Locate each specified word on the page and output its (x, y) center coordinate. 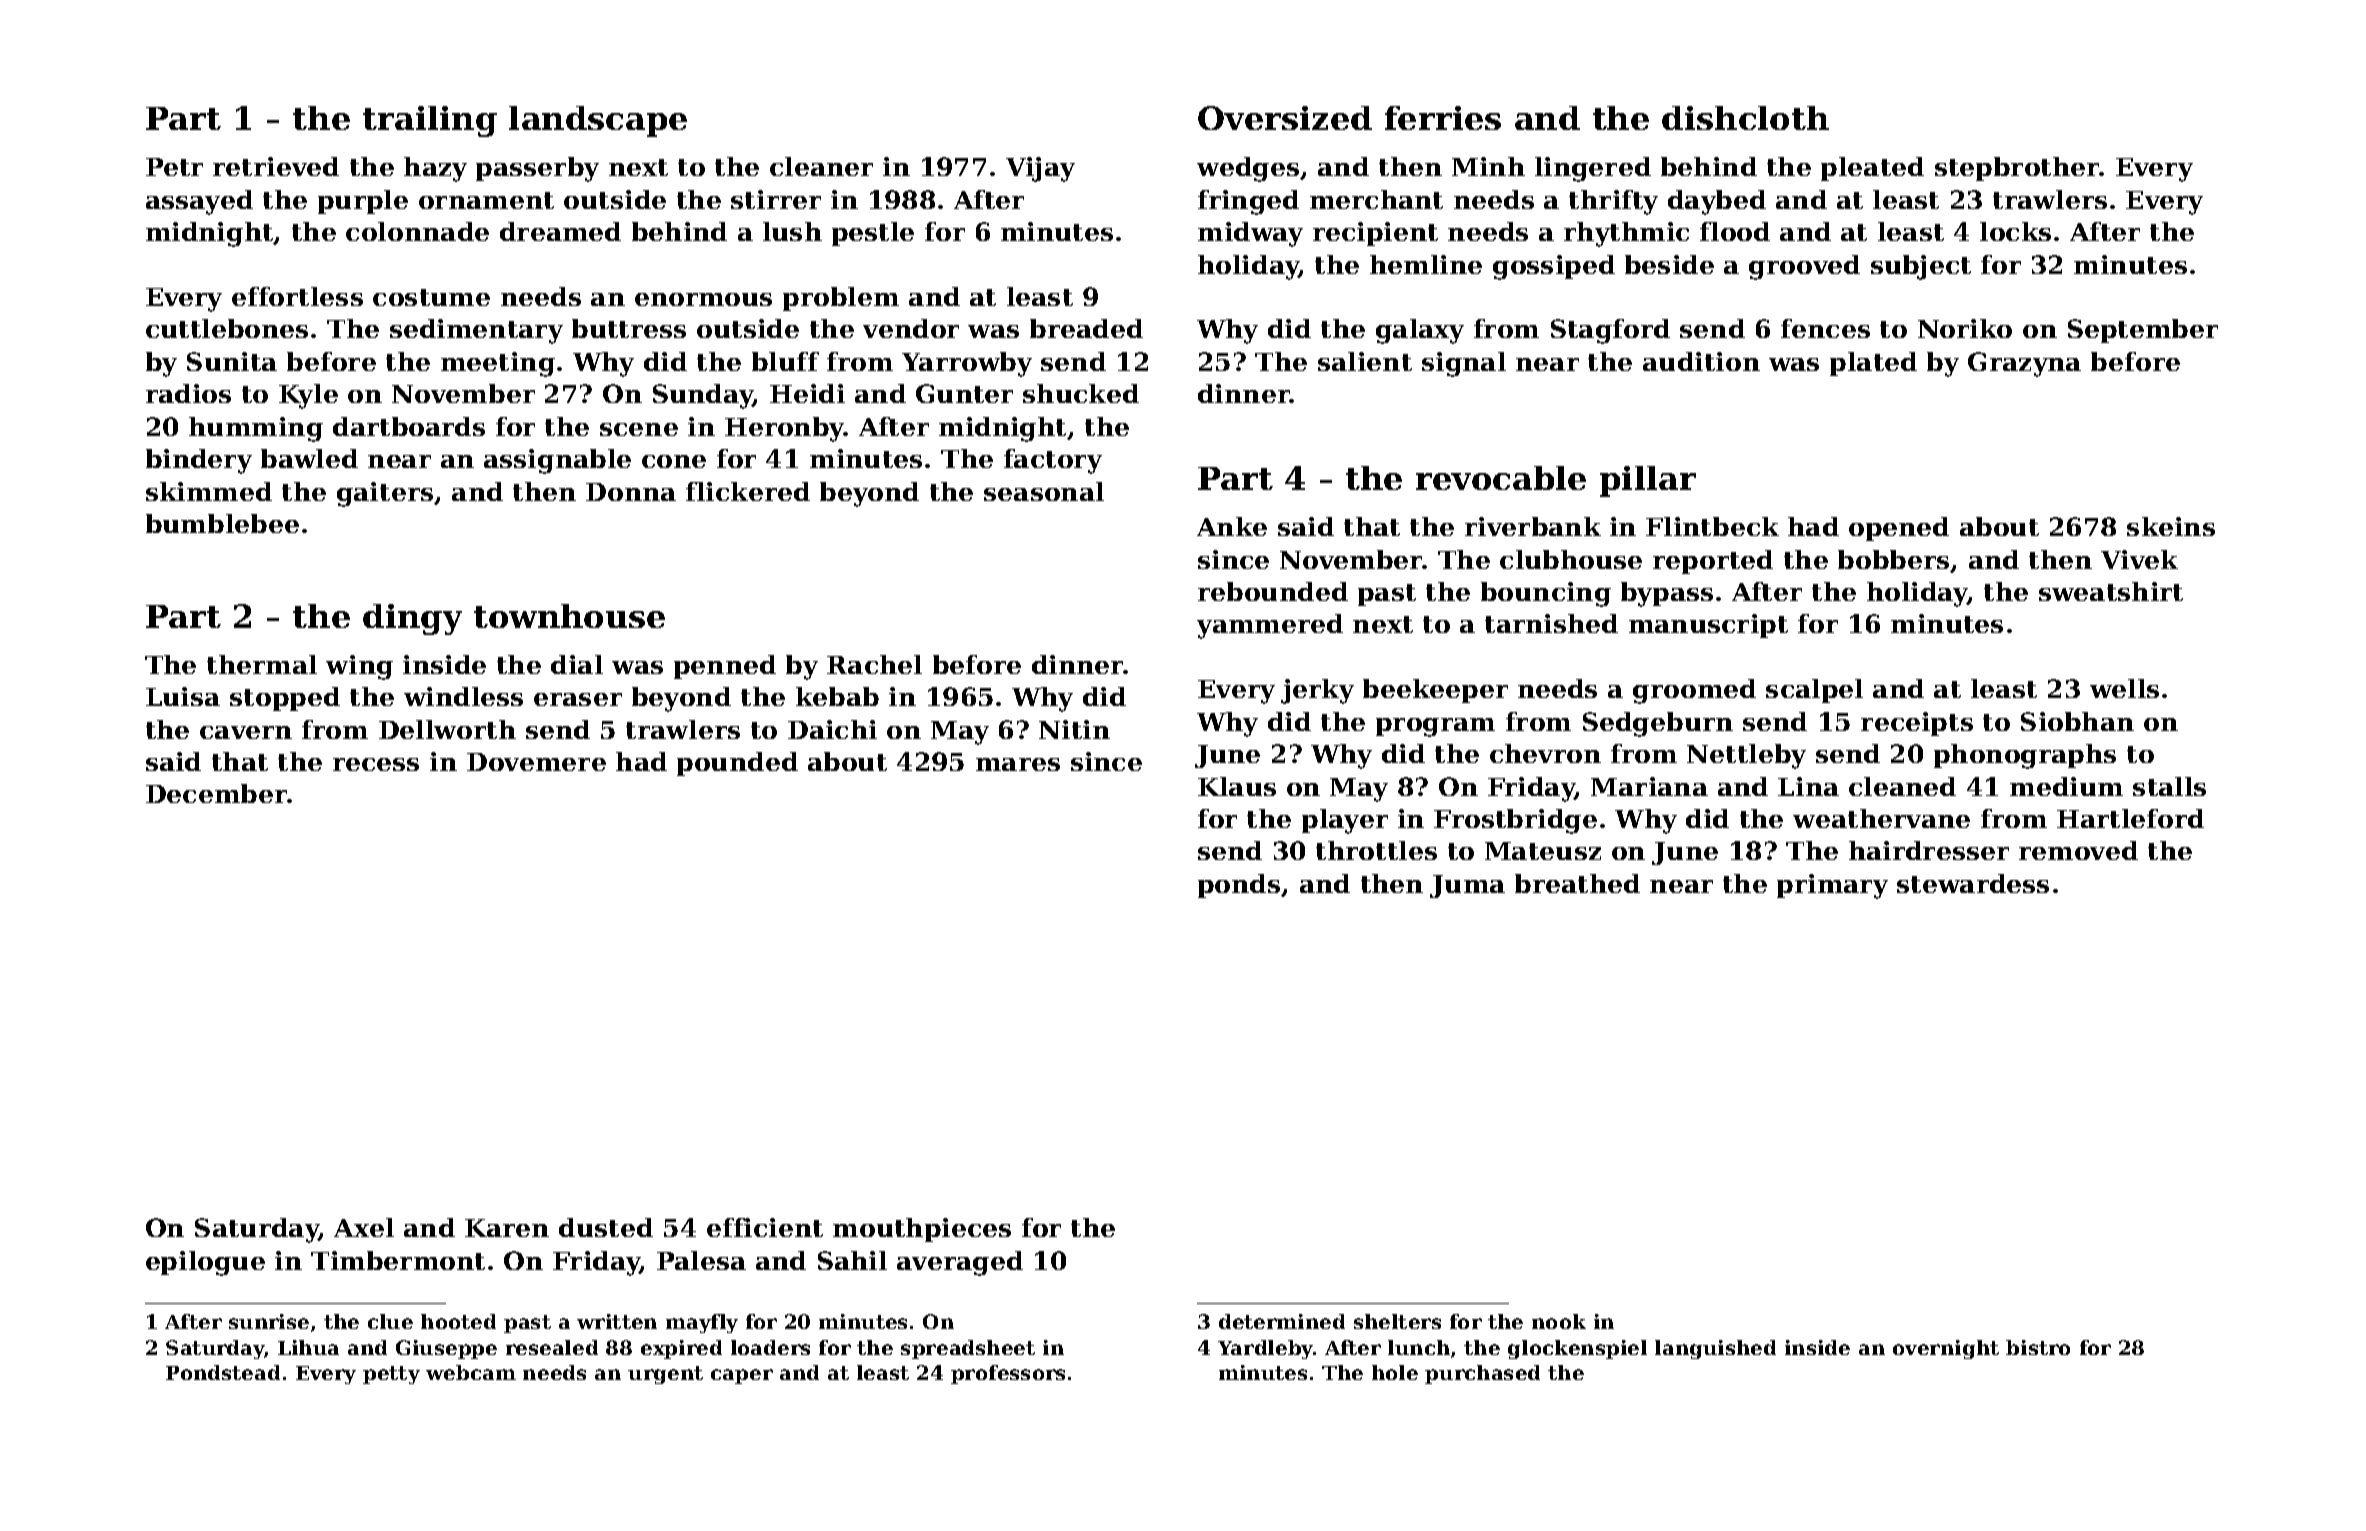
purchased (1482, 1374)
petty (391, 1375)
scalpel (1814, 691)
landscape (598, 121)
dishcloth (1745, 118)
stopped (285, 699)
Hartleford (2130, 818)
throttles (1376, 850)
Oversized (1285, 118)
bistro (2038, 1347)
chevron (1545, 753)
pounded (737, 764)
